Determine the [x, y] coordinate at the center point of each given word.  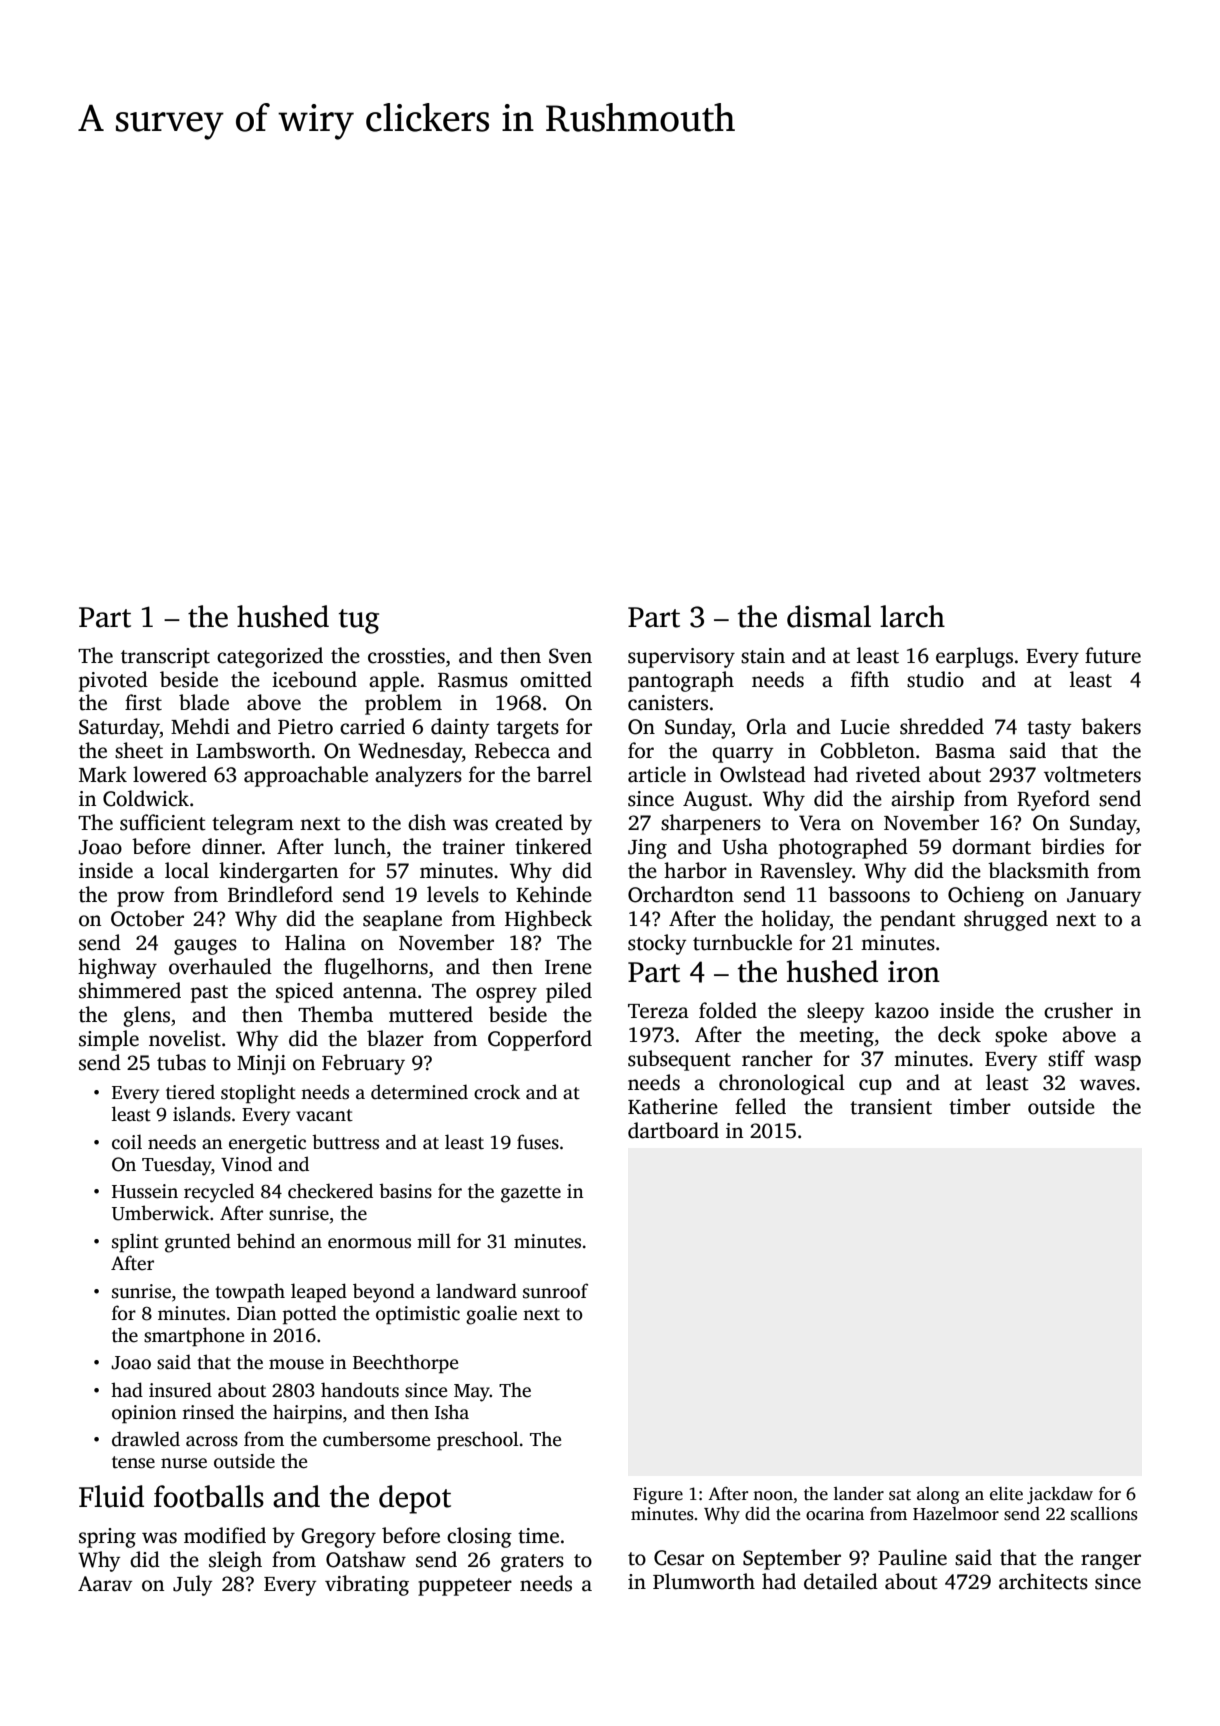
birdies [1072, 846]
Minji [261, 1065]
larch [912, 616]
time [538, 1536]
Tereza [658, 1011]
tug [359, 621]
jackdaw [1060, 1495]
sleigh [235, 1561]
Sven [570, 656]
